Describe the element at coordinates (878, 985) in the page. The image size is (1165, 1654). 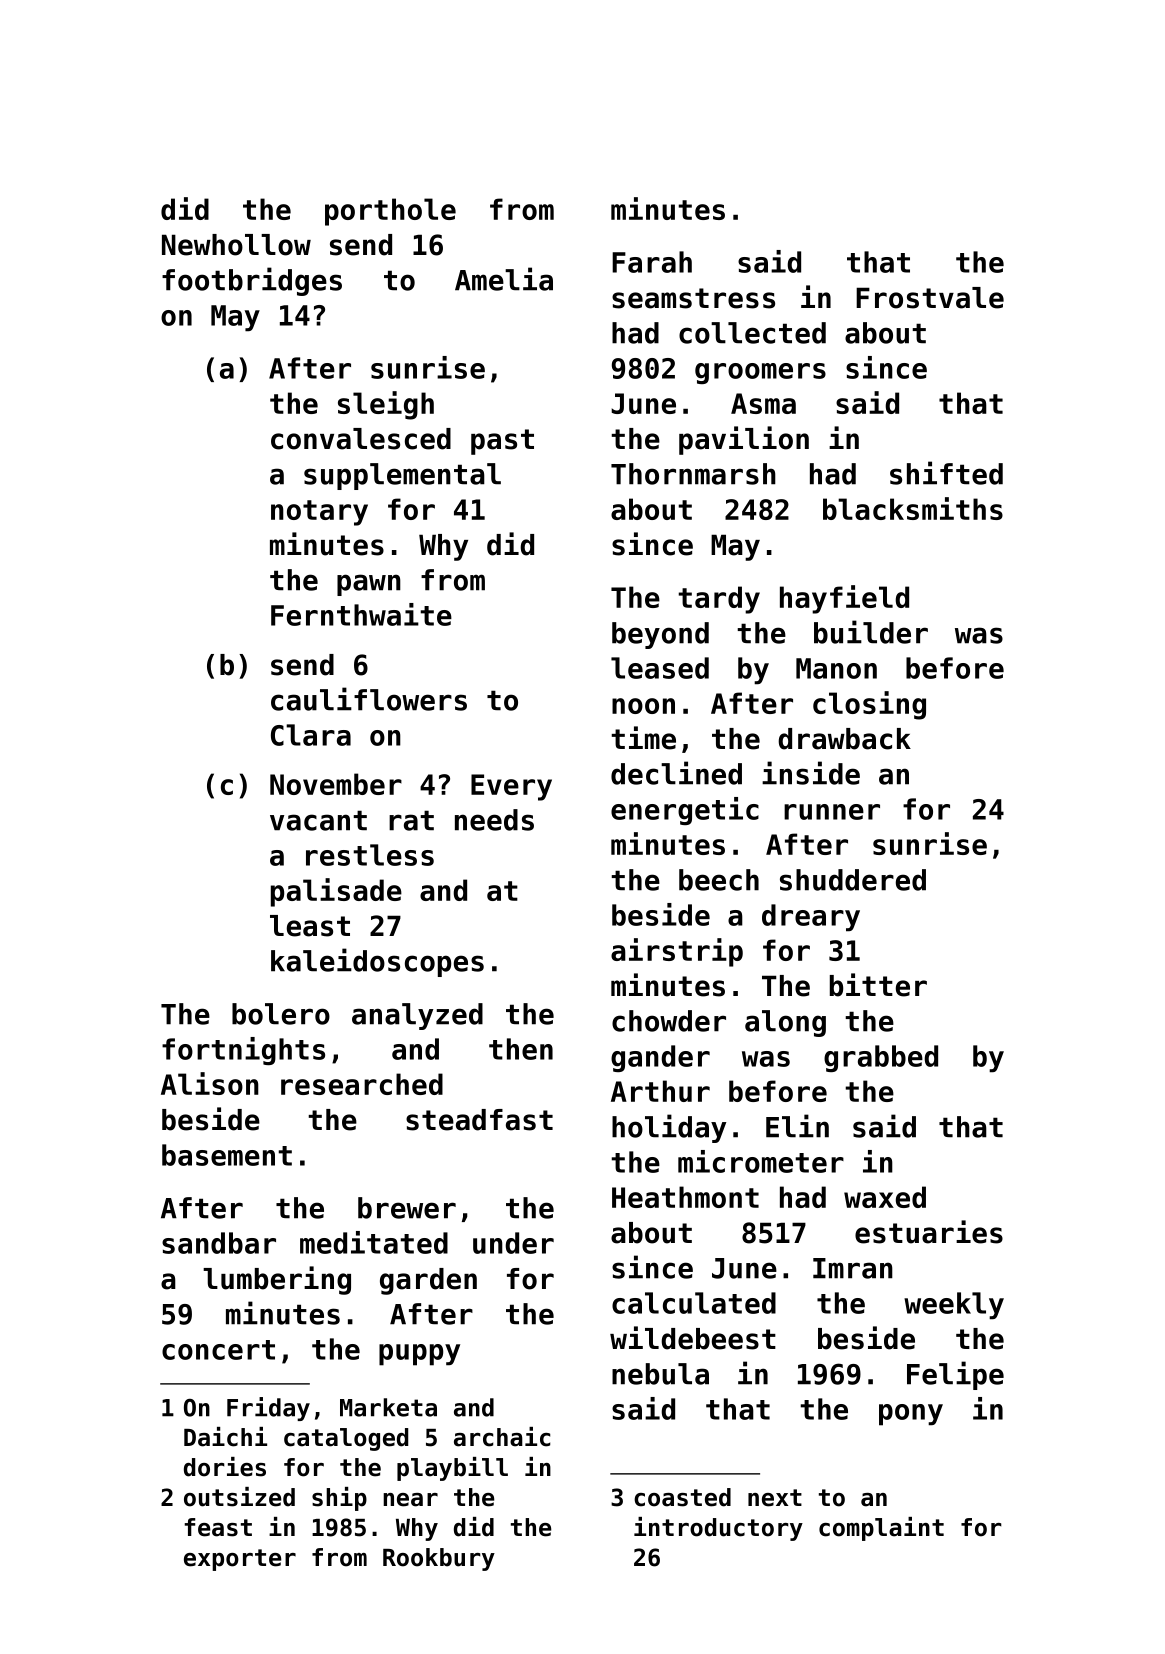
I see `bitter` at that location.
